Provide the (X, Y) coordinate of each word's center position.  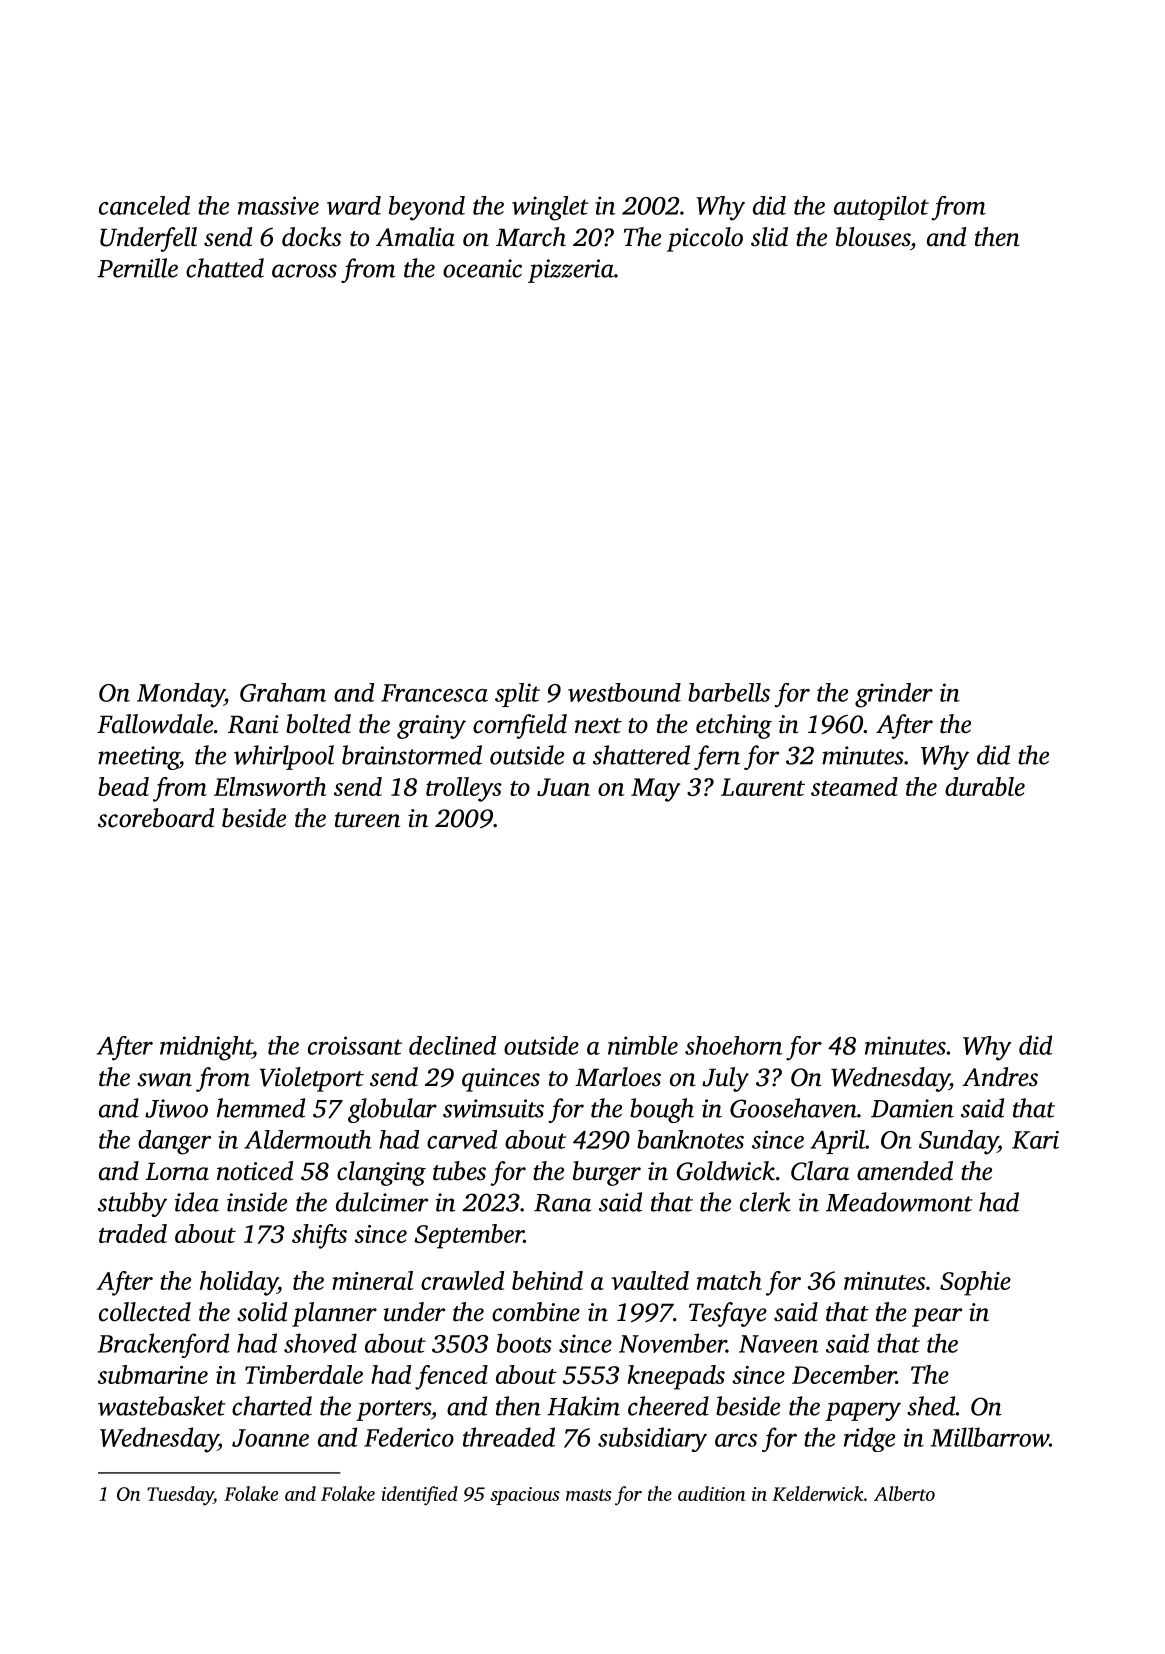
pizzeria (571, 271)
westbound (624, 692)
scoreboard (156, 818)
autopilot (881, 208)
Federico (409, 1437)
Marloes (618, 1077)
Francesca (434, 693)
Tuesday (180, 1496)
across (304, 271)
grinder (894, 695)
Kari (1035, 1140)
